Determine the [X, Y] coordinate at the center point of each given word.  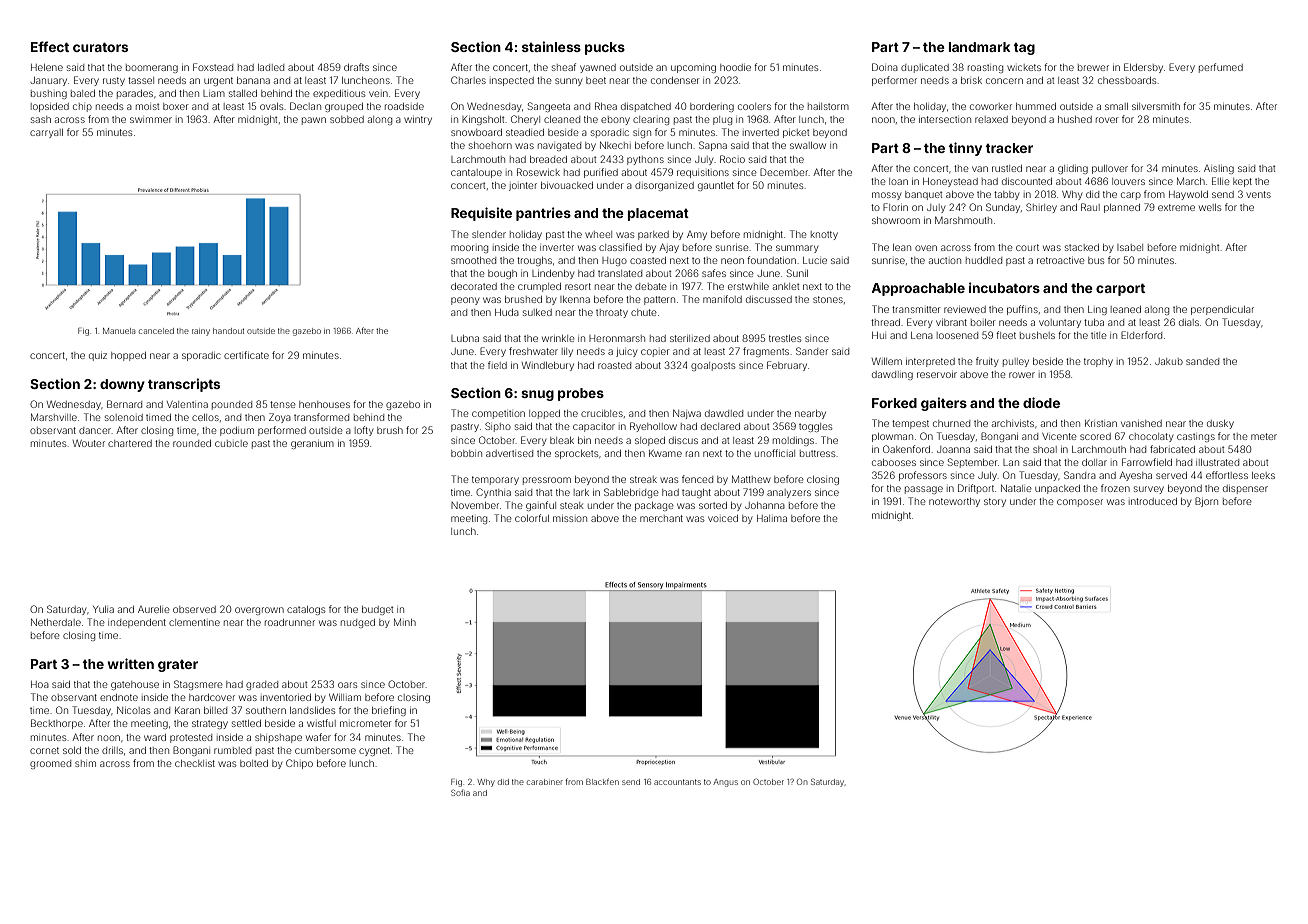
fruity [987, 362]
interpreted [930, 362]
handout [228, 331]
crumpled [539, 287]
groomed [50, 764]
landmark [979, 47]
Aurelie [154, 609]
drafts [356, 67]
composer [1080, 503]
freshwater [533, 351]
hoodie [735, 67]
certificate [246, 355]
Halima [772, 518]
